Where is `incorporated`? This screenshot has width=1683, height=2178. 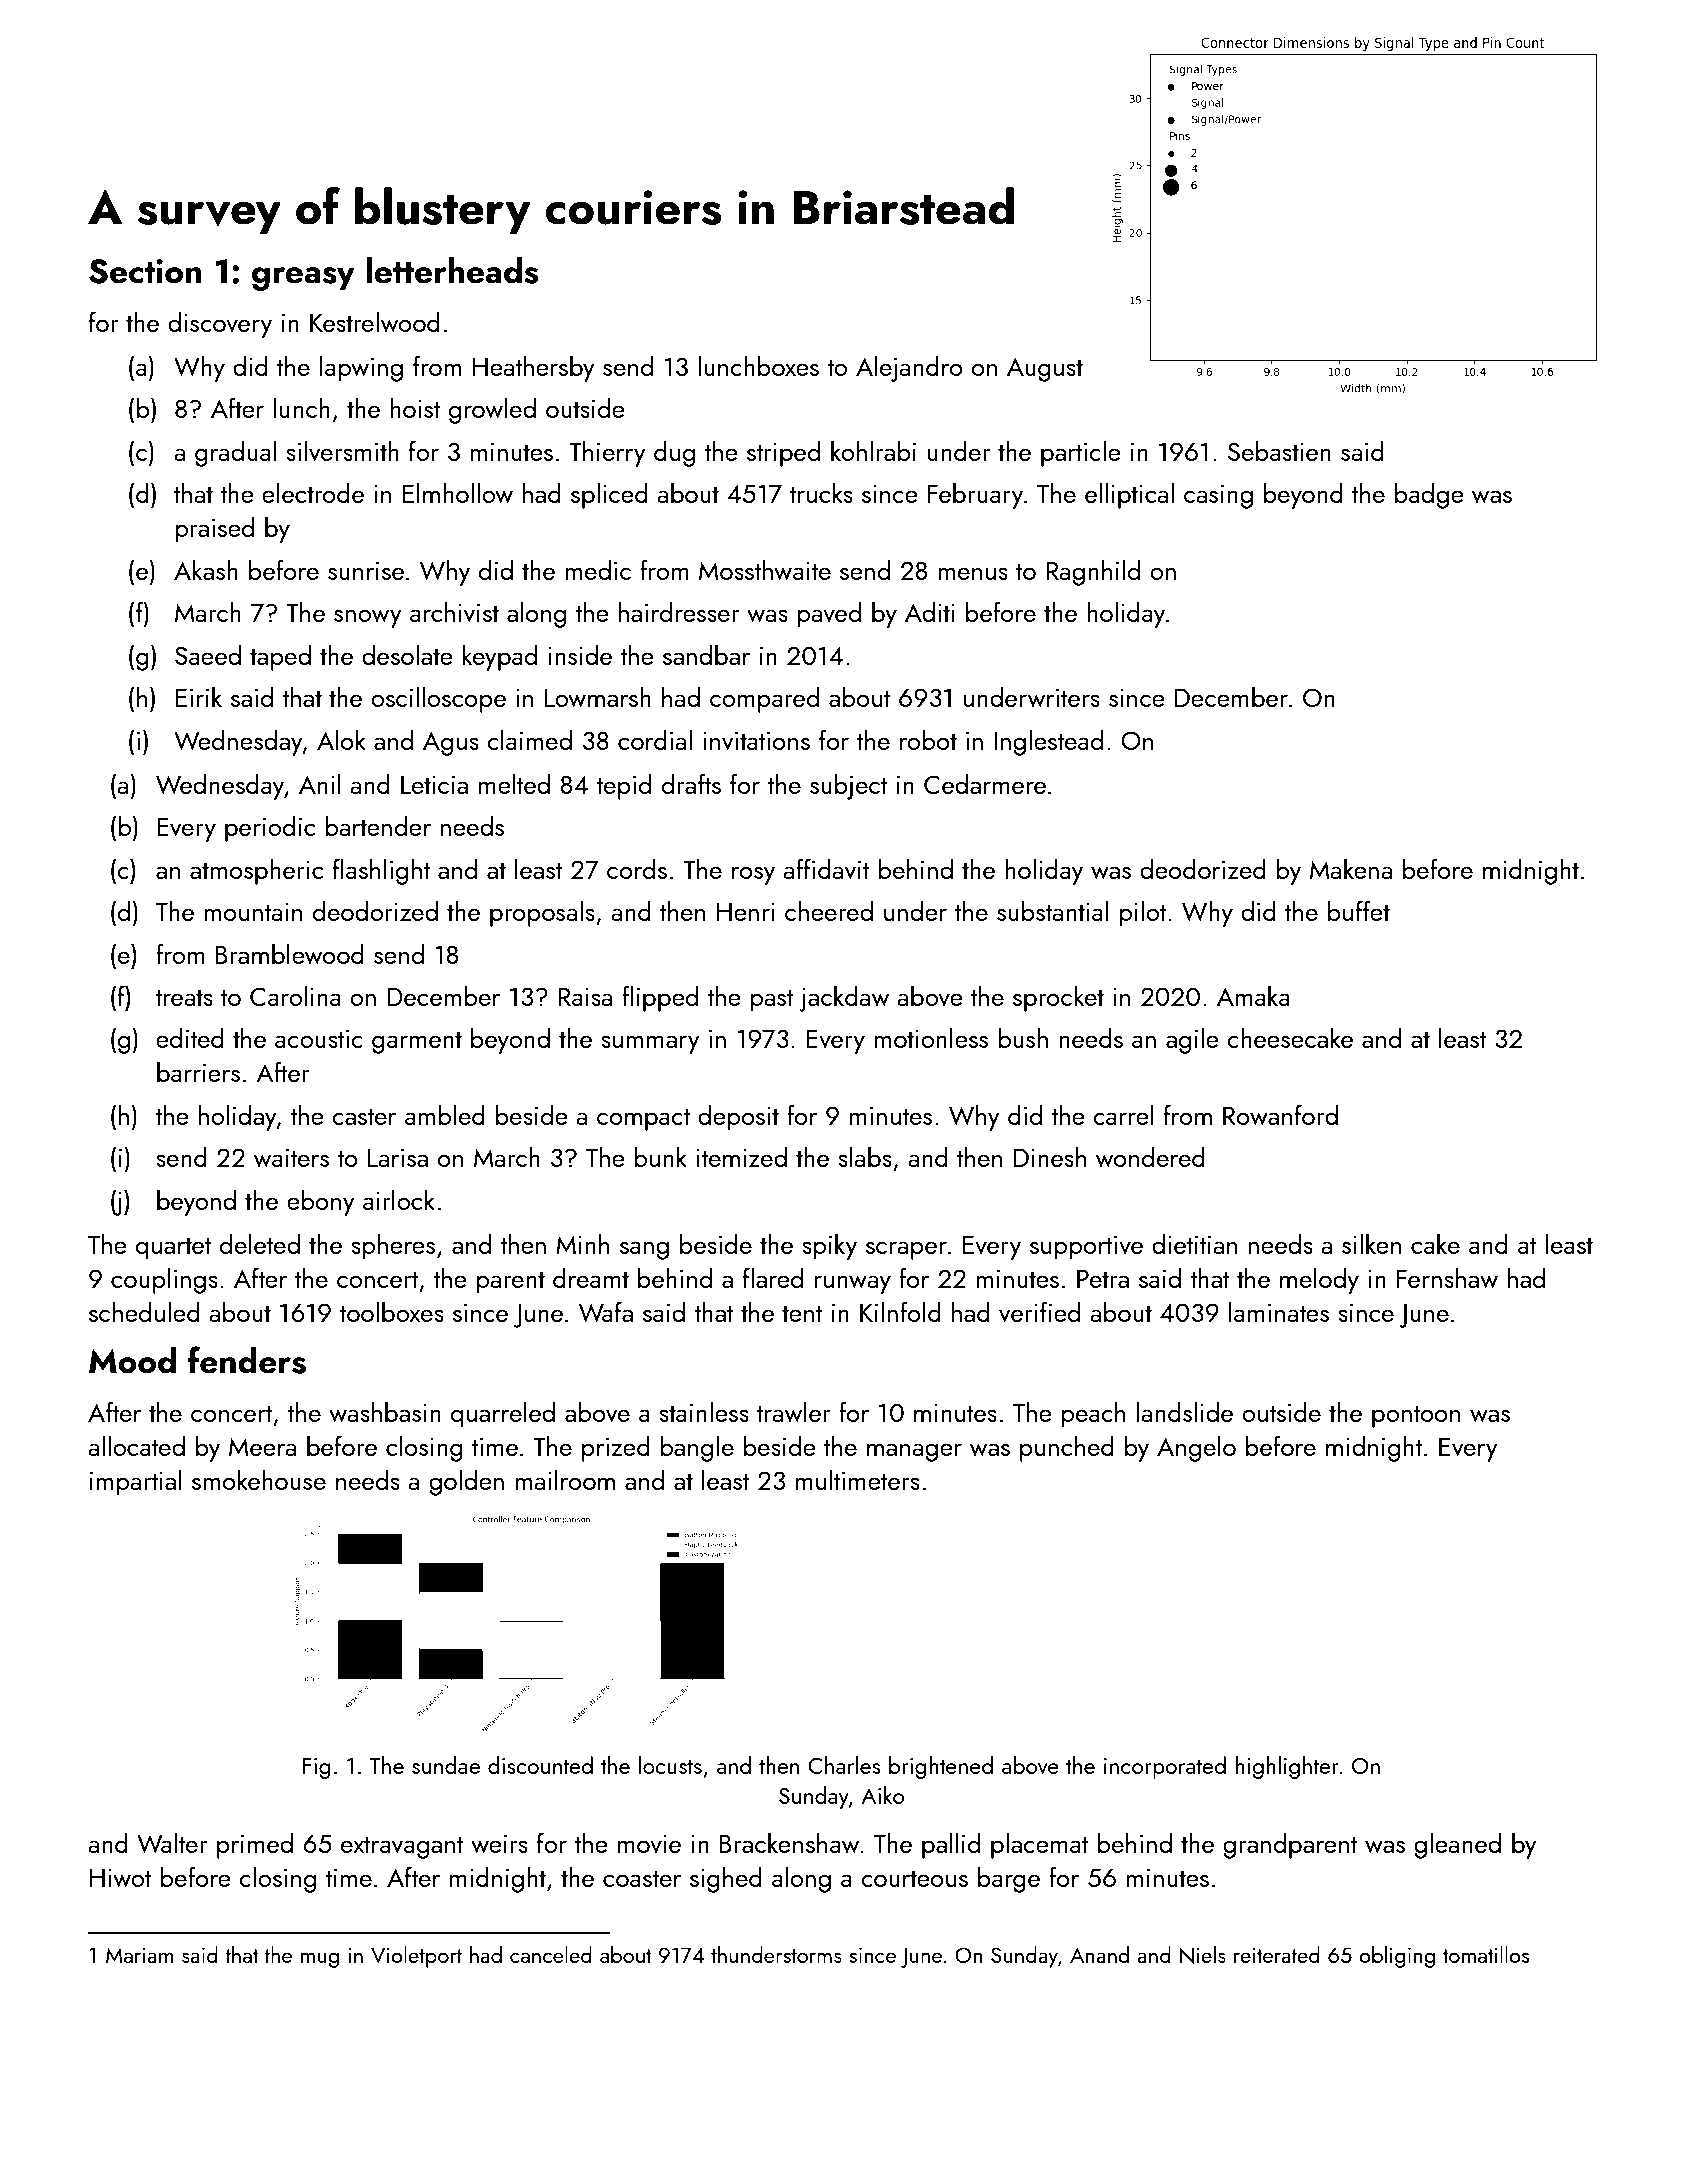 incorporated is located at coordinates (1165, 1767).
